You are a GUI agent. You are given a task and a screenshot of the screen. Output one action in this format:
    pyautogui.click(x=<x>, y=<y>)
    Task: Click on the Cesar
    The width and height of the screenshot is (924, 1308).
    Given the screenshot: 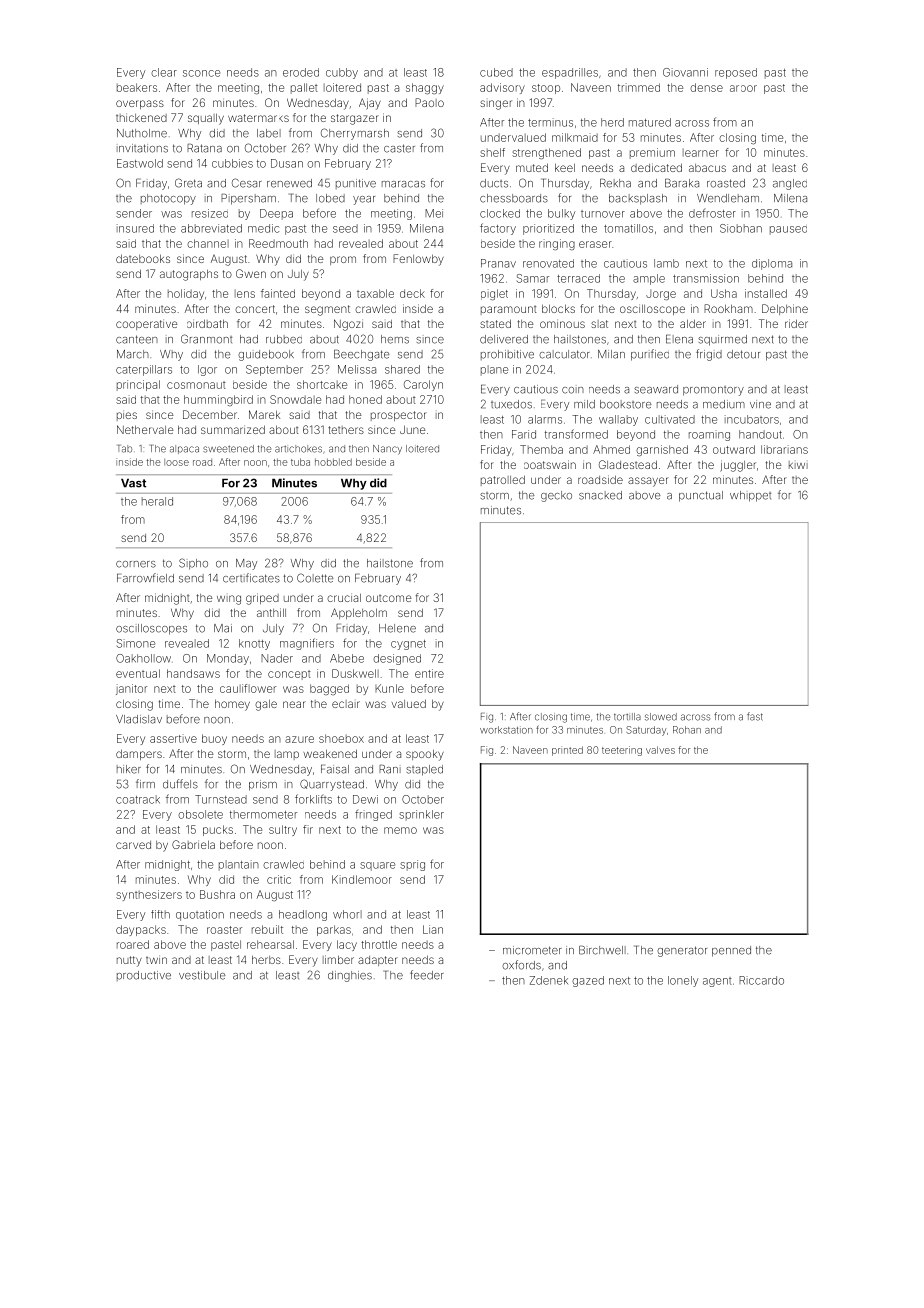 What is the action you would take?
    pyautogui.click(x=247, y=183)
